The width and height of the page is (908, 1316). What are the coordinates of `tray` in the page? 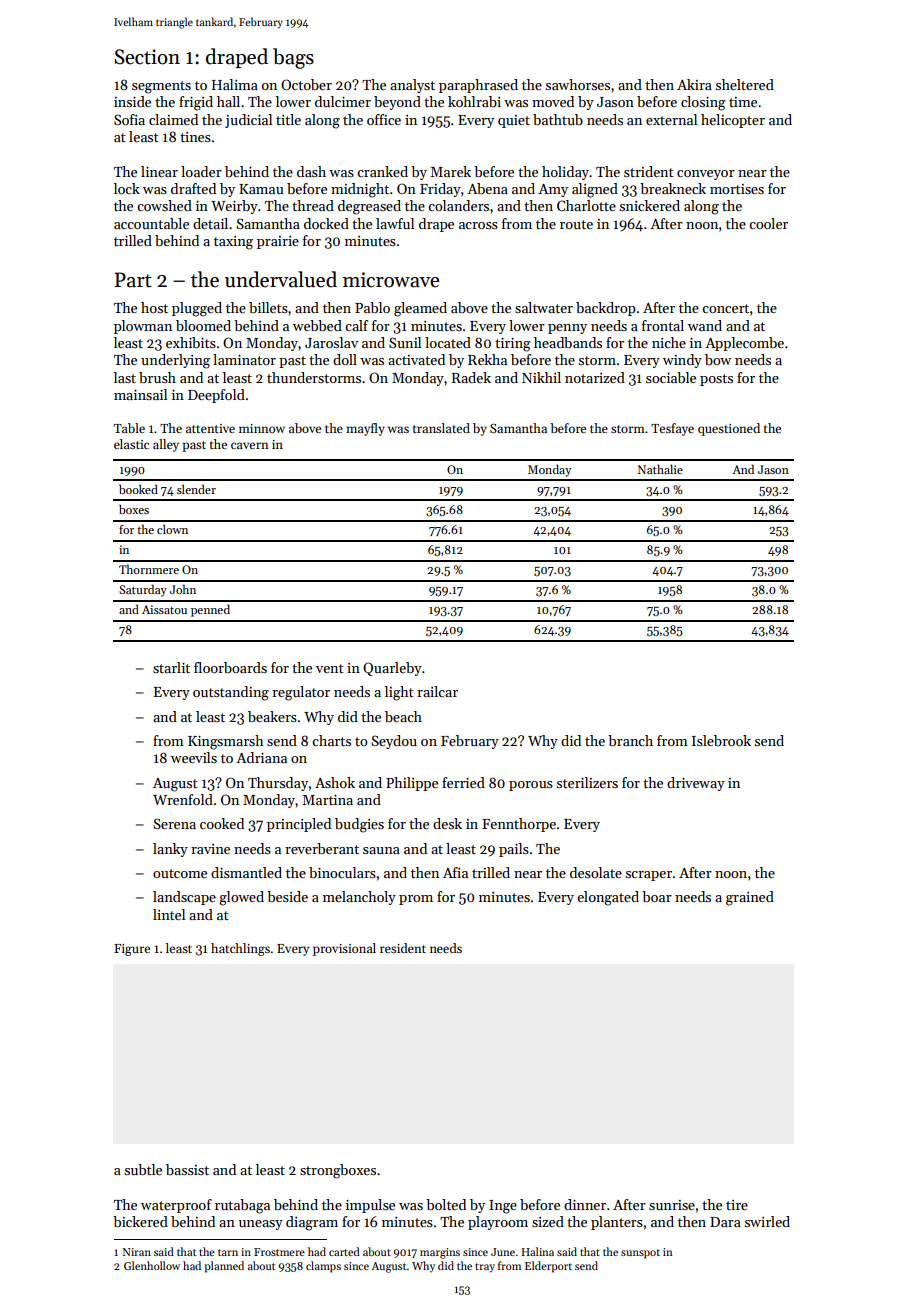 It's located at (485, 1268).
